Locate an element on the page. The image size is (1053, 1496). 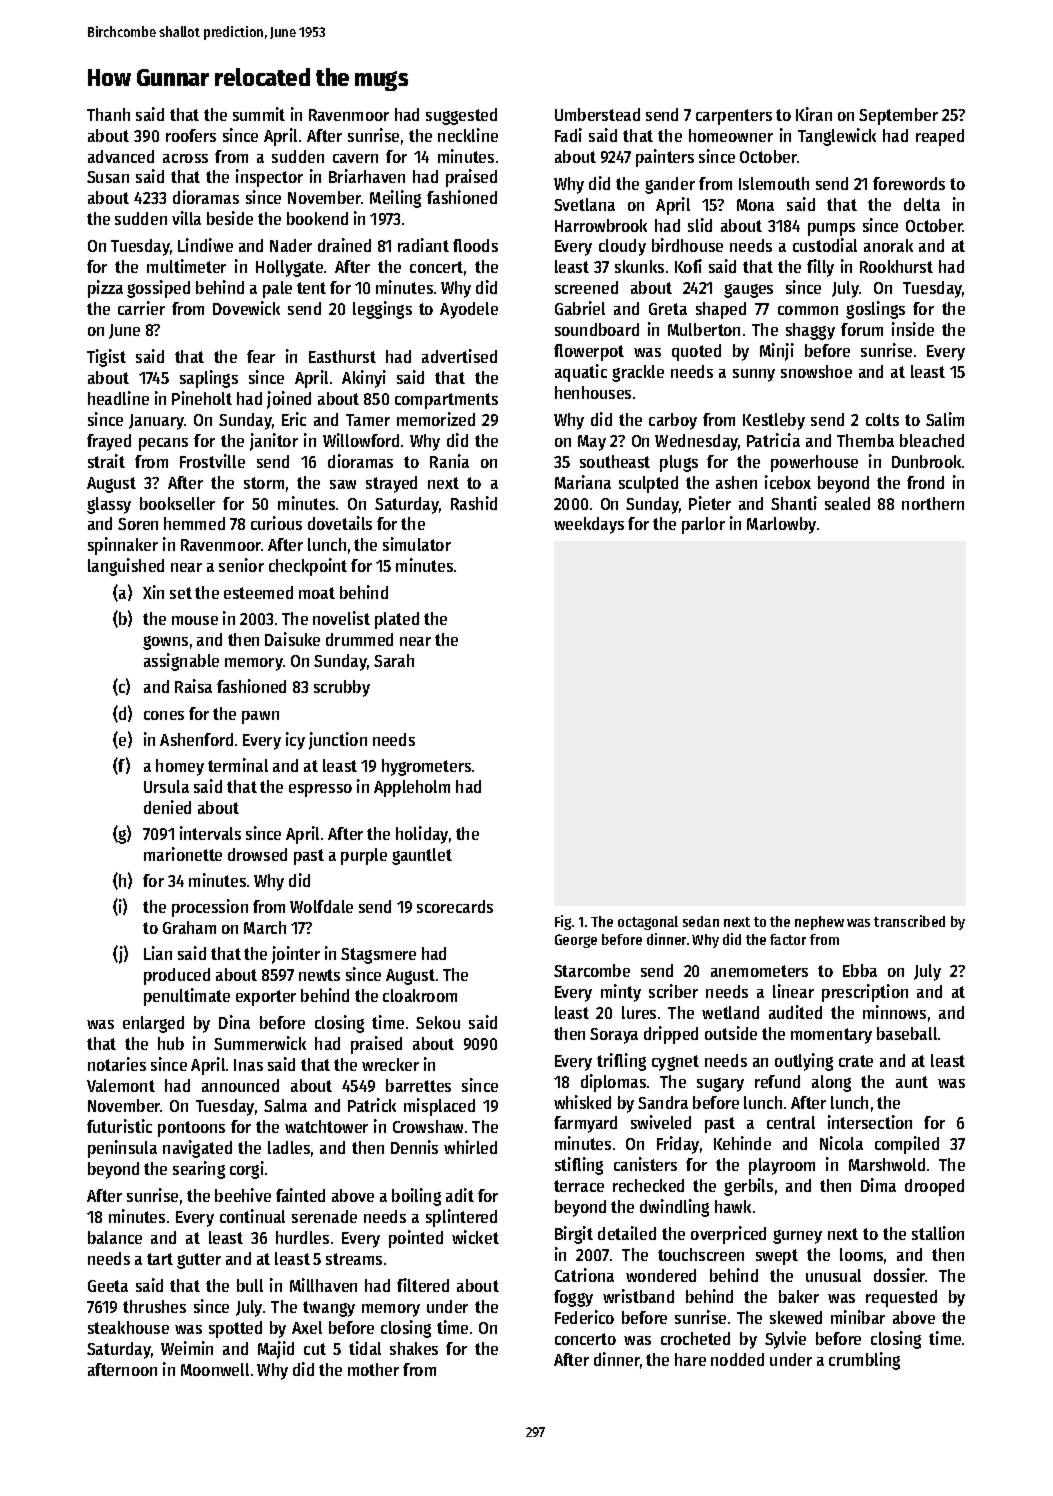
bull is located at coordinates (250, 1285).
